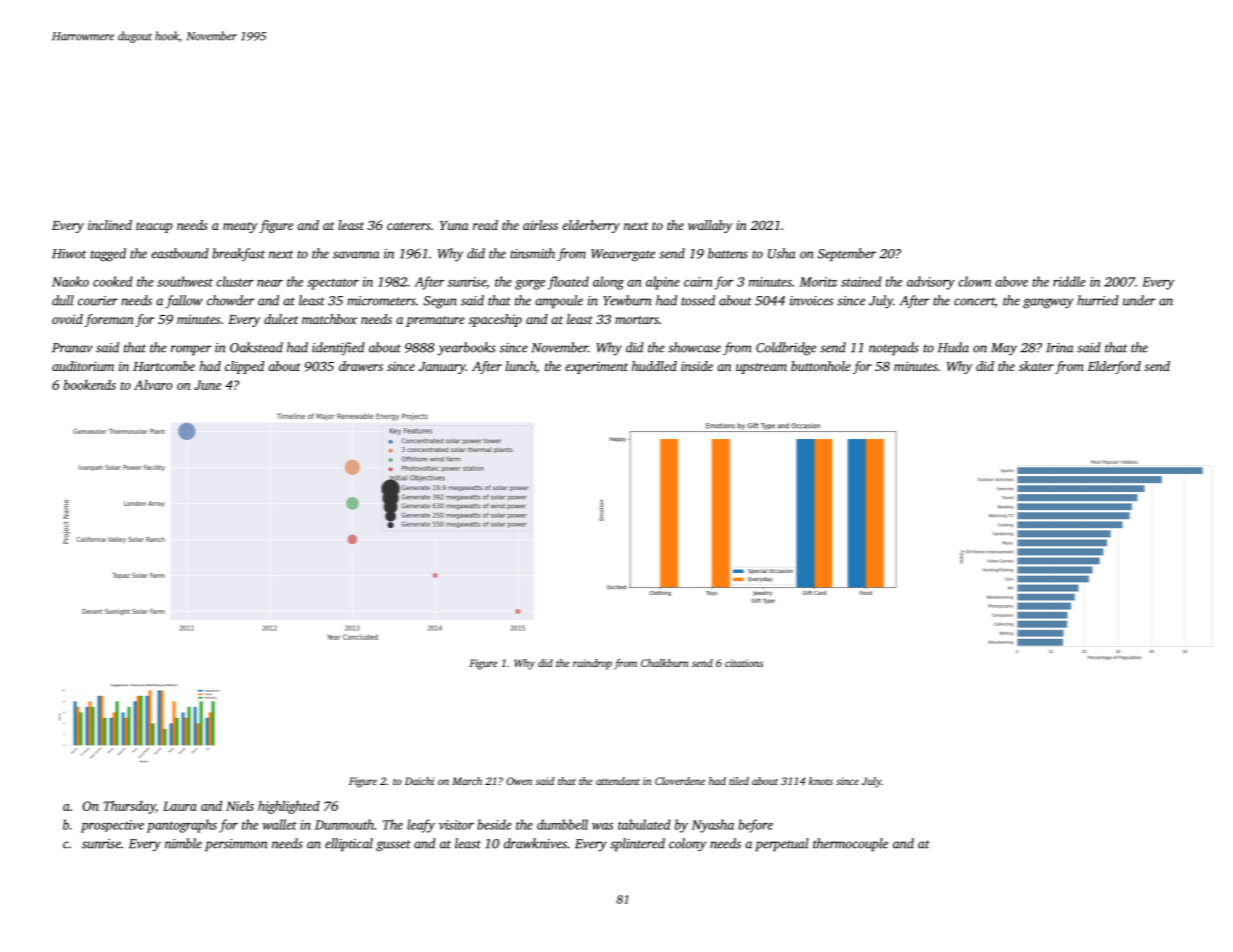  Describe the element at coordinates (180, 806) in the document. I see `Laura` at that location.
